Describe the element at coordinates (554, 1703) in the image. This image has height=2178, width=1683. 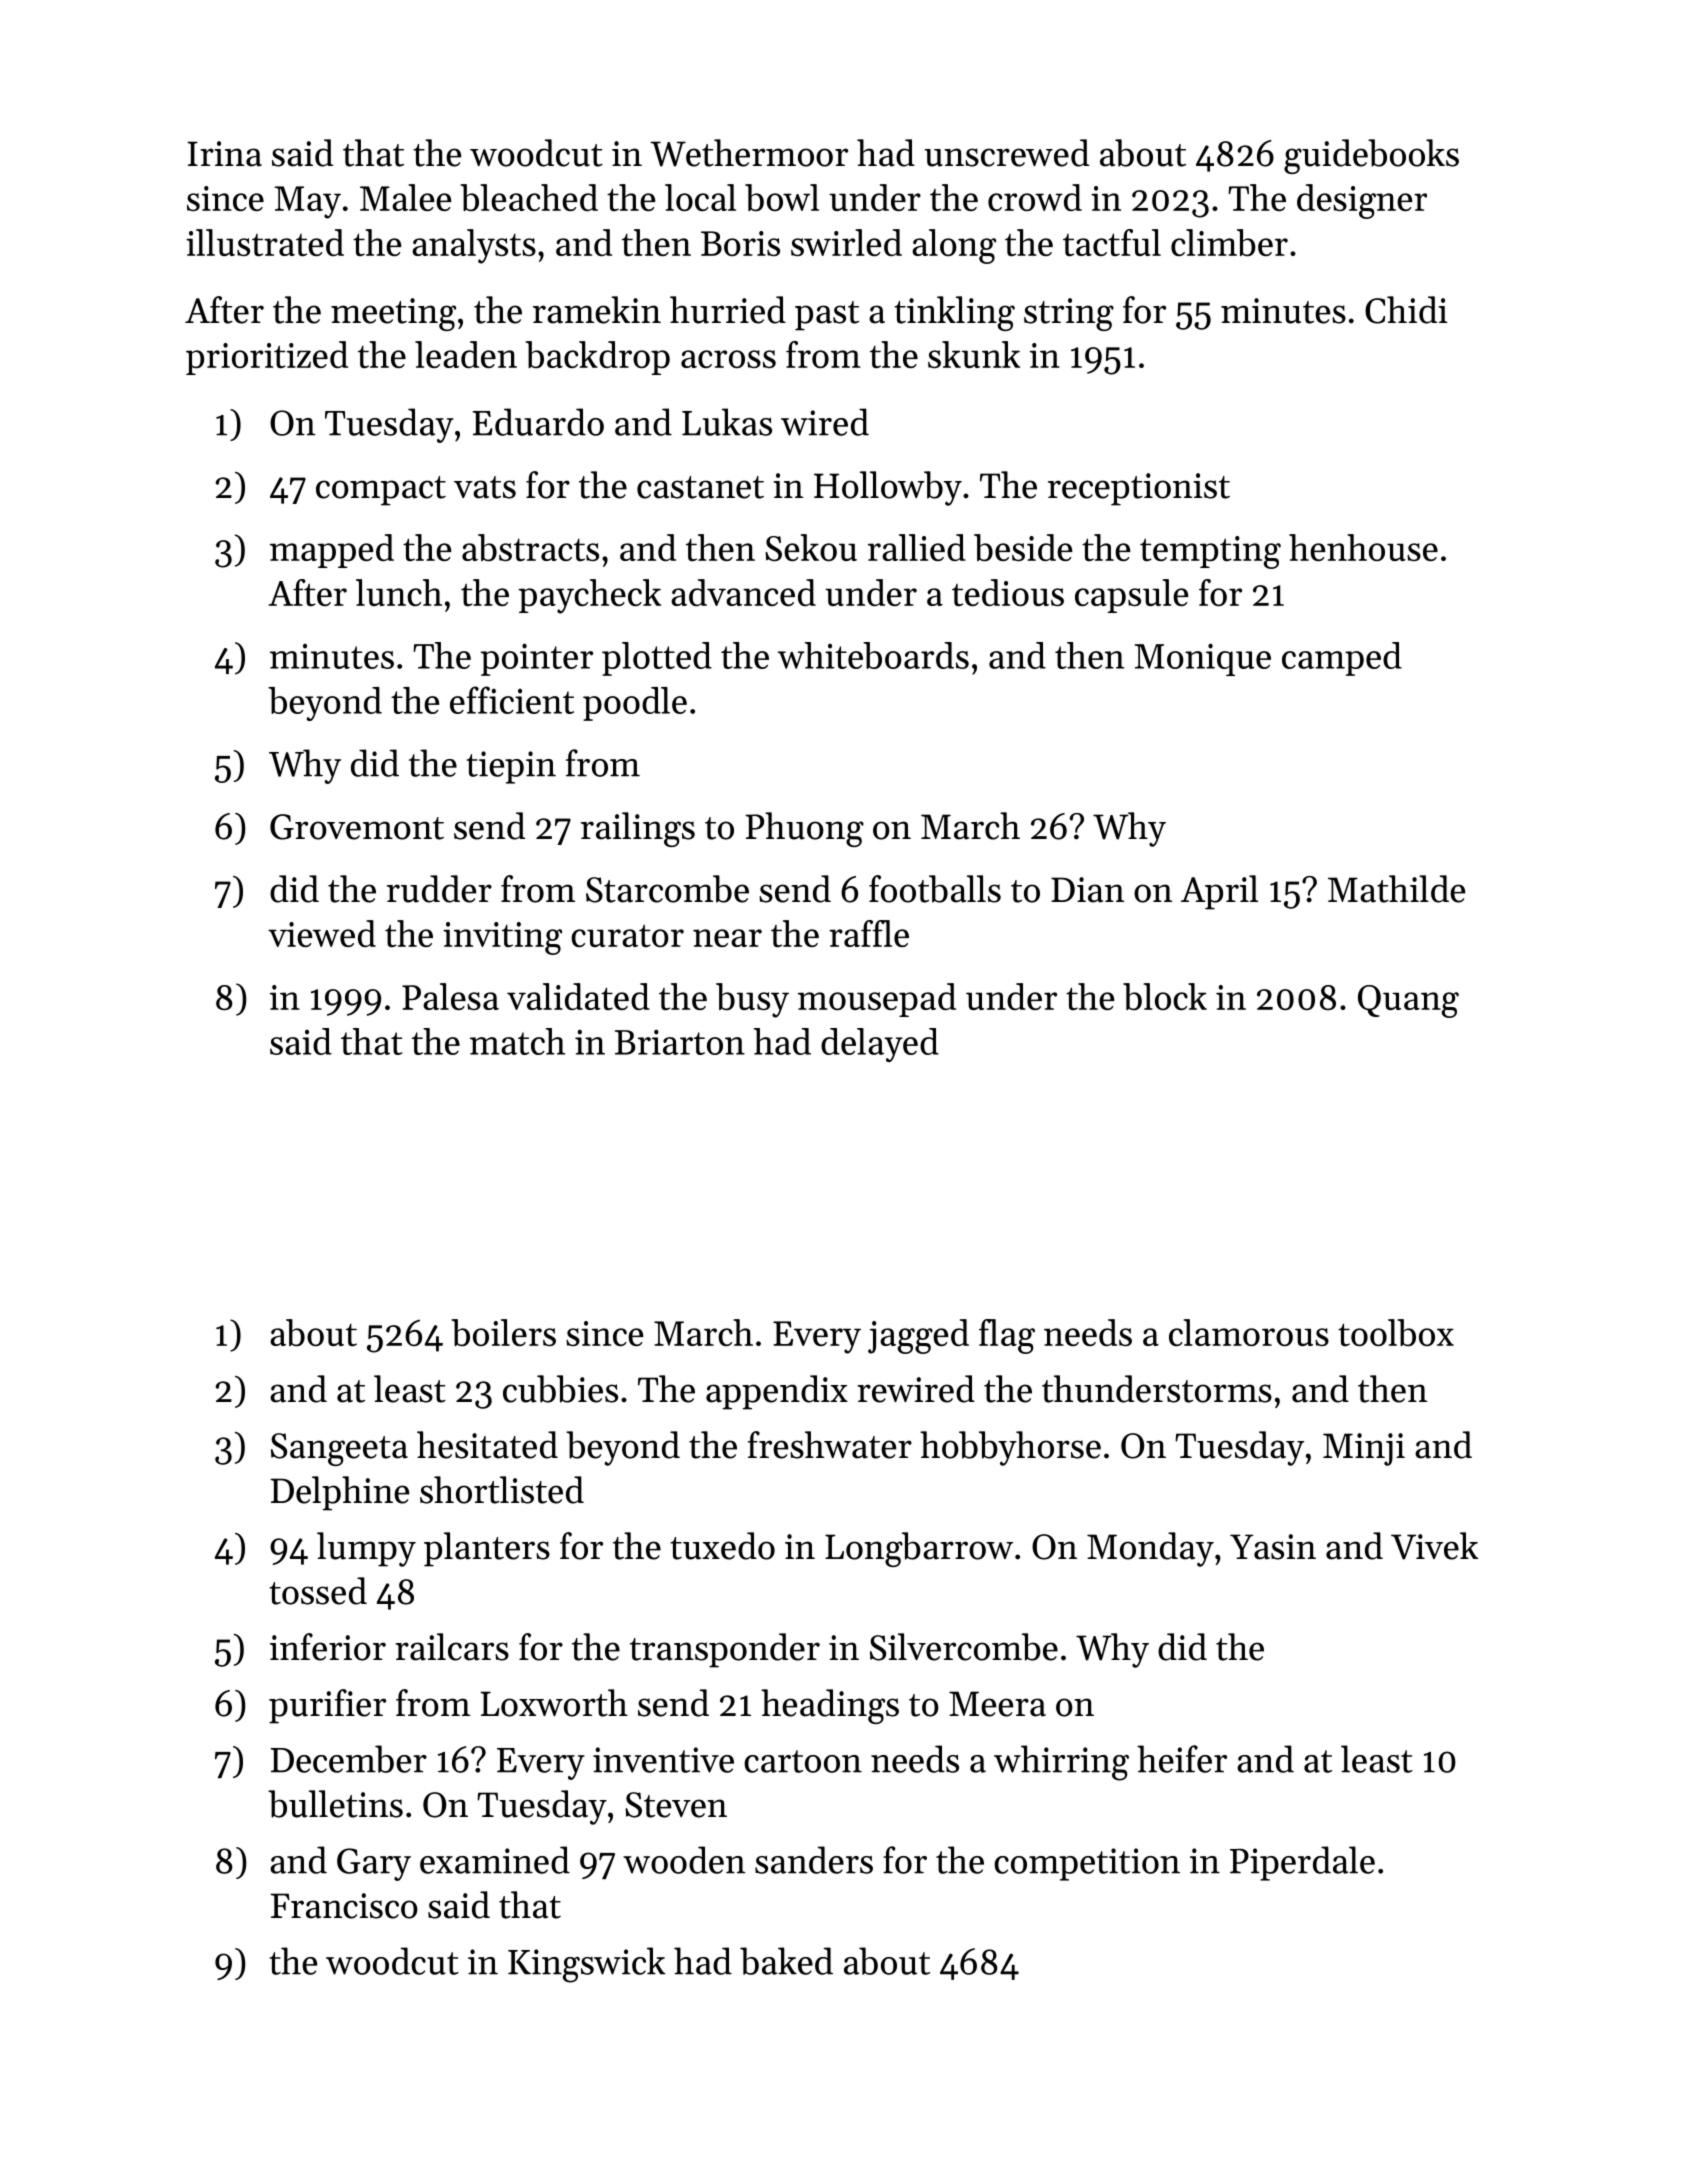
I see `Loxworth` at that location.
